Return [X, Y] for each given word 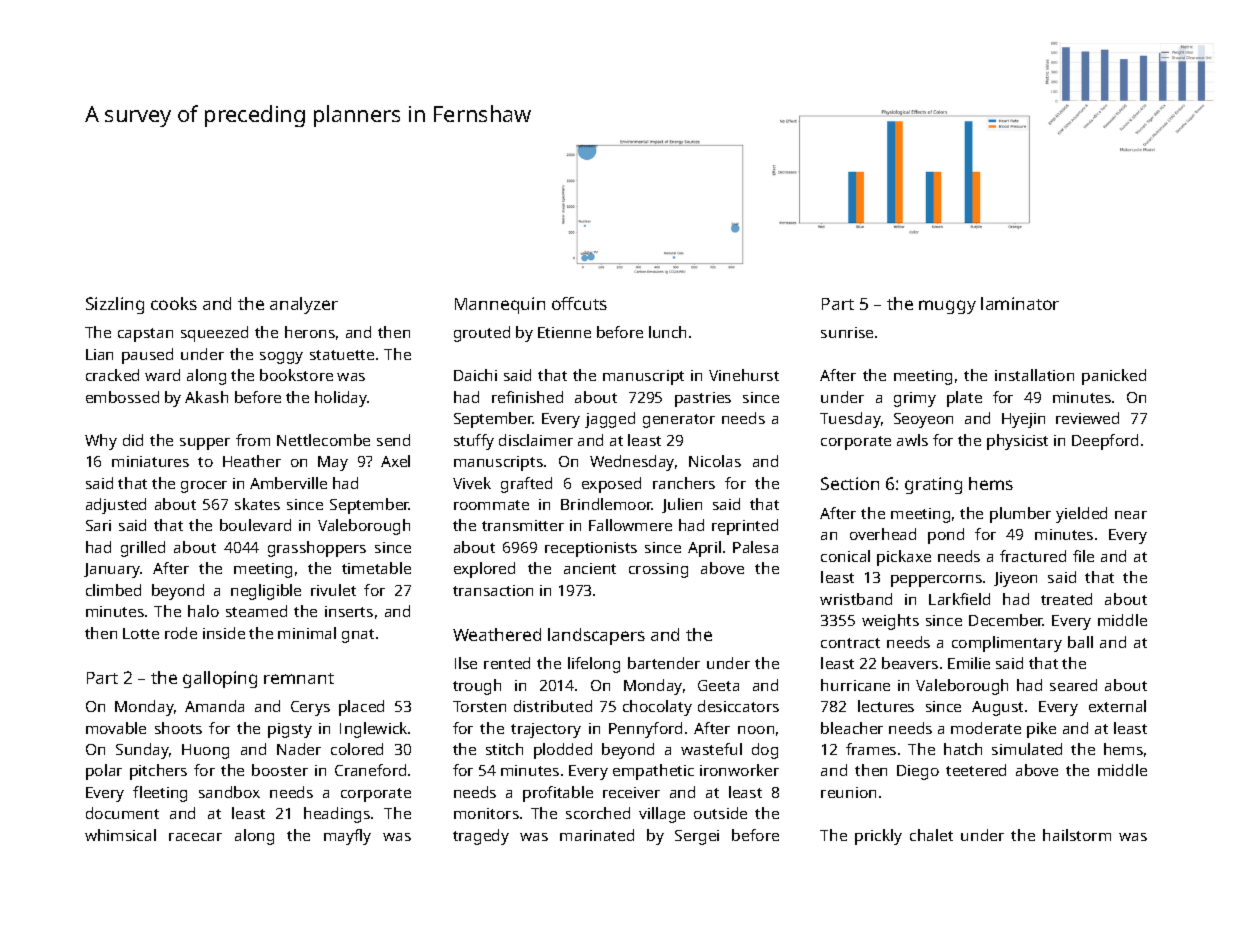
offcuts [579, 303]
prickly [878, 837]
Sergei [697, 837]
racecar [195, 837]
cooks [174, 303]
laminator [1020, 303]
